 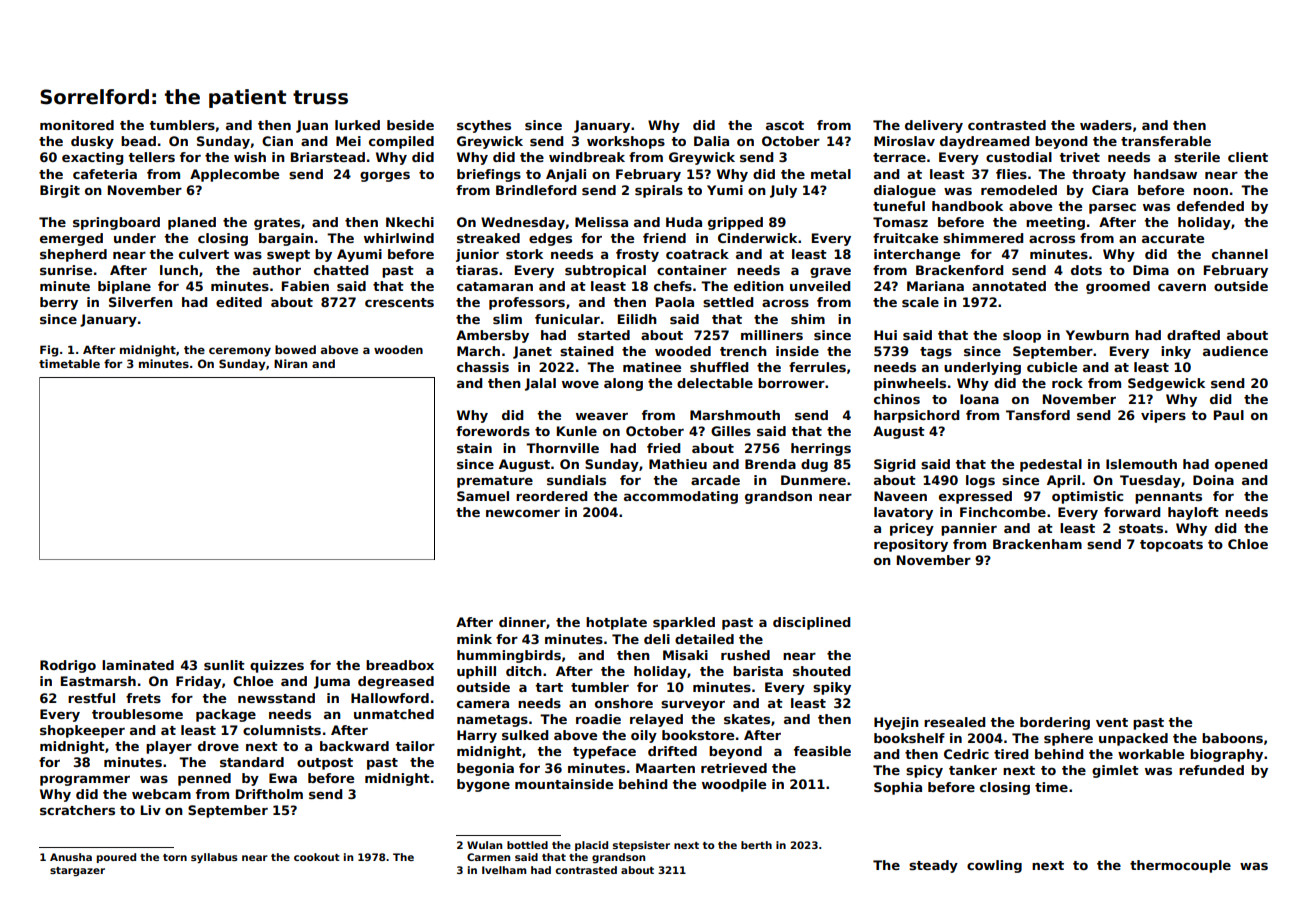 I want to click on accommodating, so click(x=681, y=497).
